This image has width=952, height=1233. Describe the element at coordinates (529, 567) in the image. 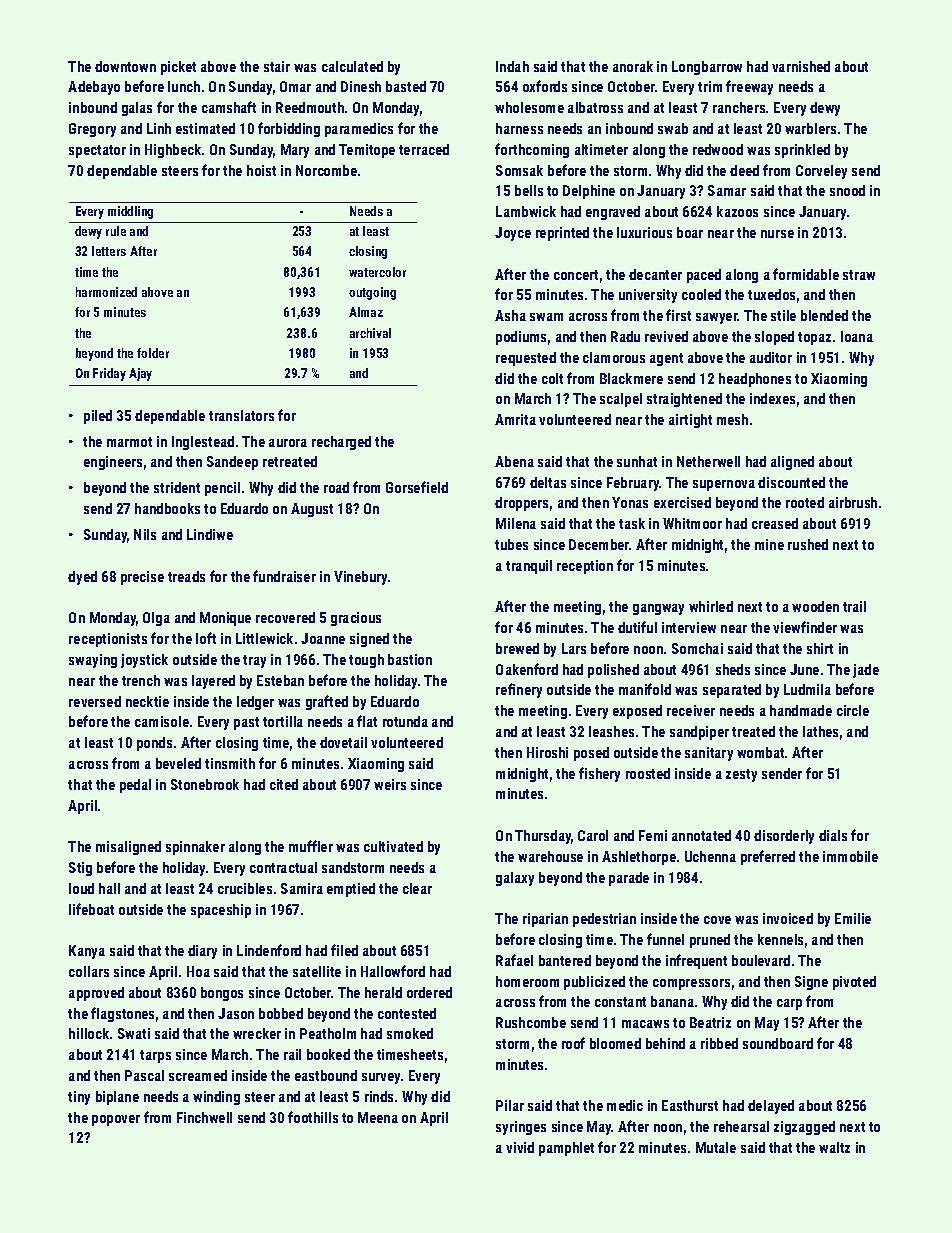

I see `tranquil` at that location.
